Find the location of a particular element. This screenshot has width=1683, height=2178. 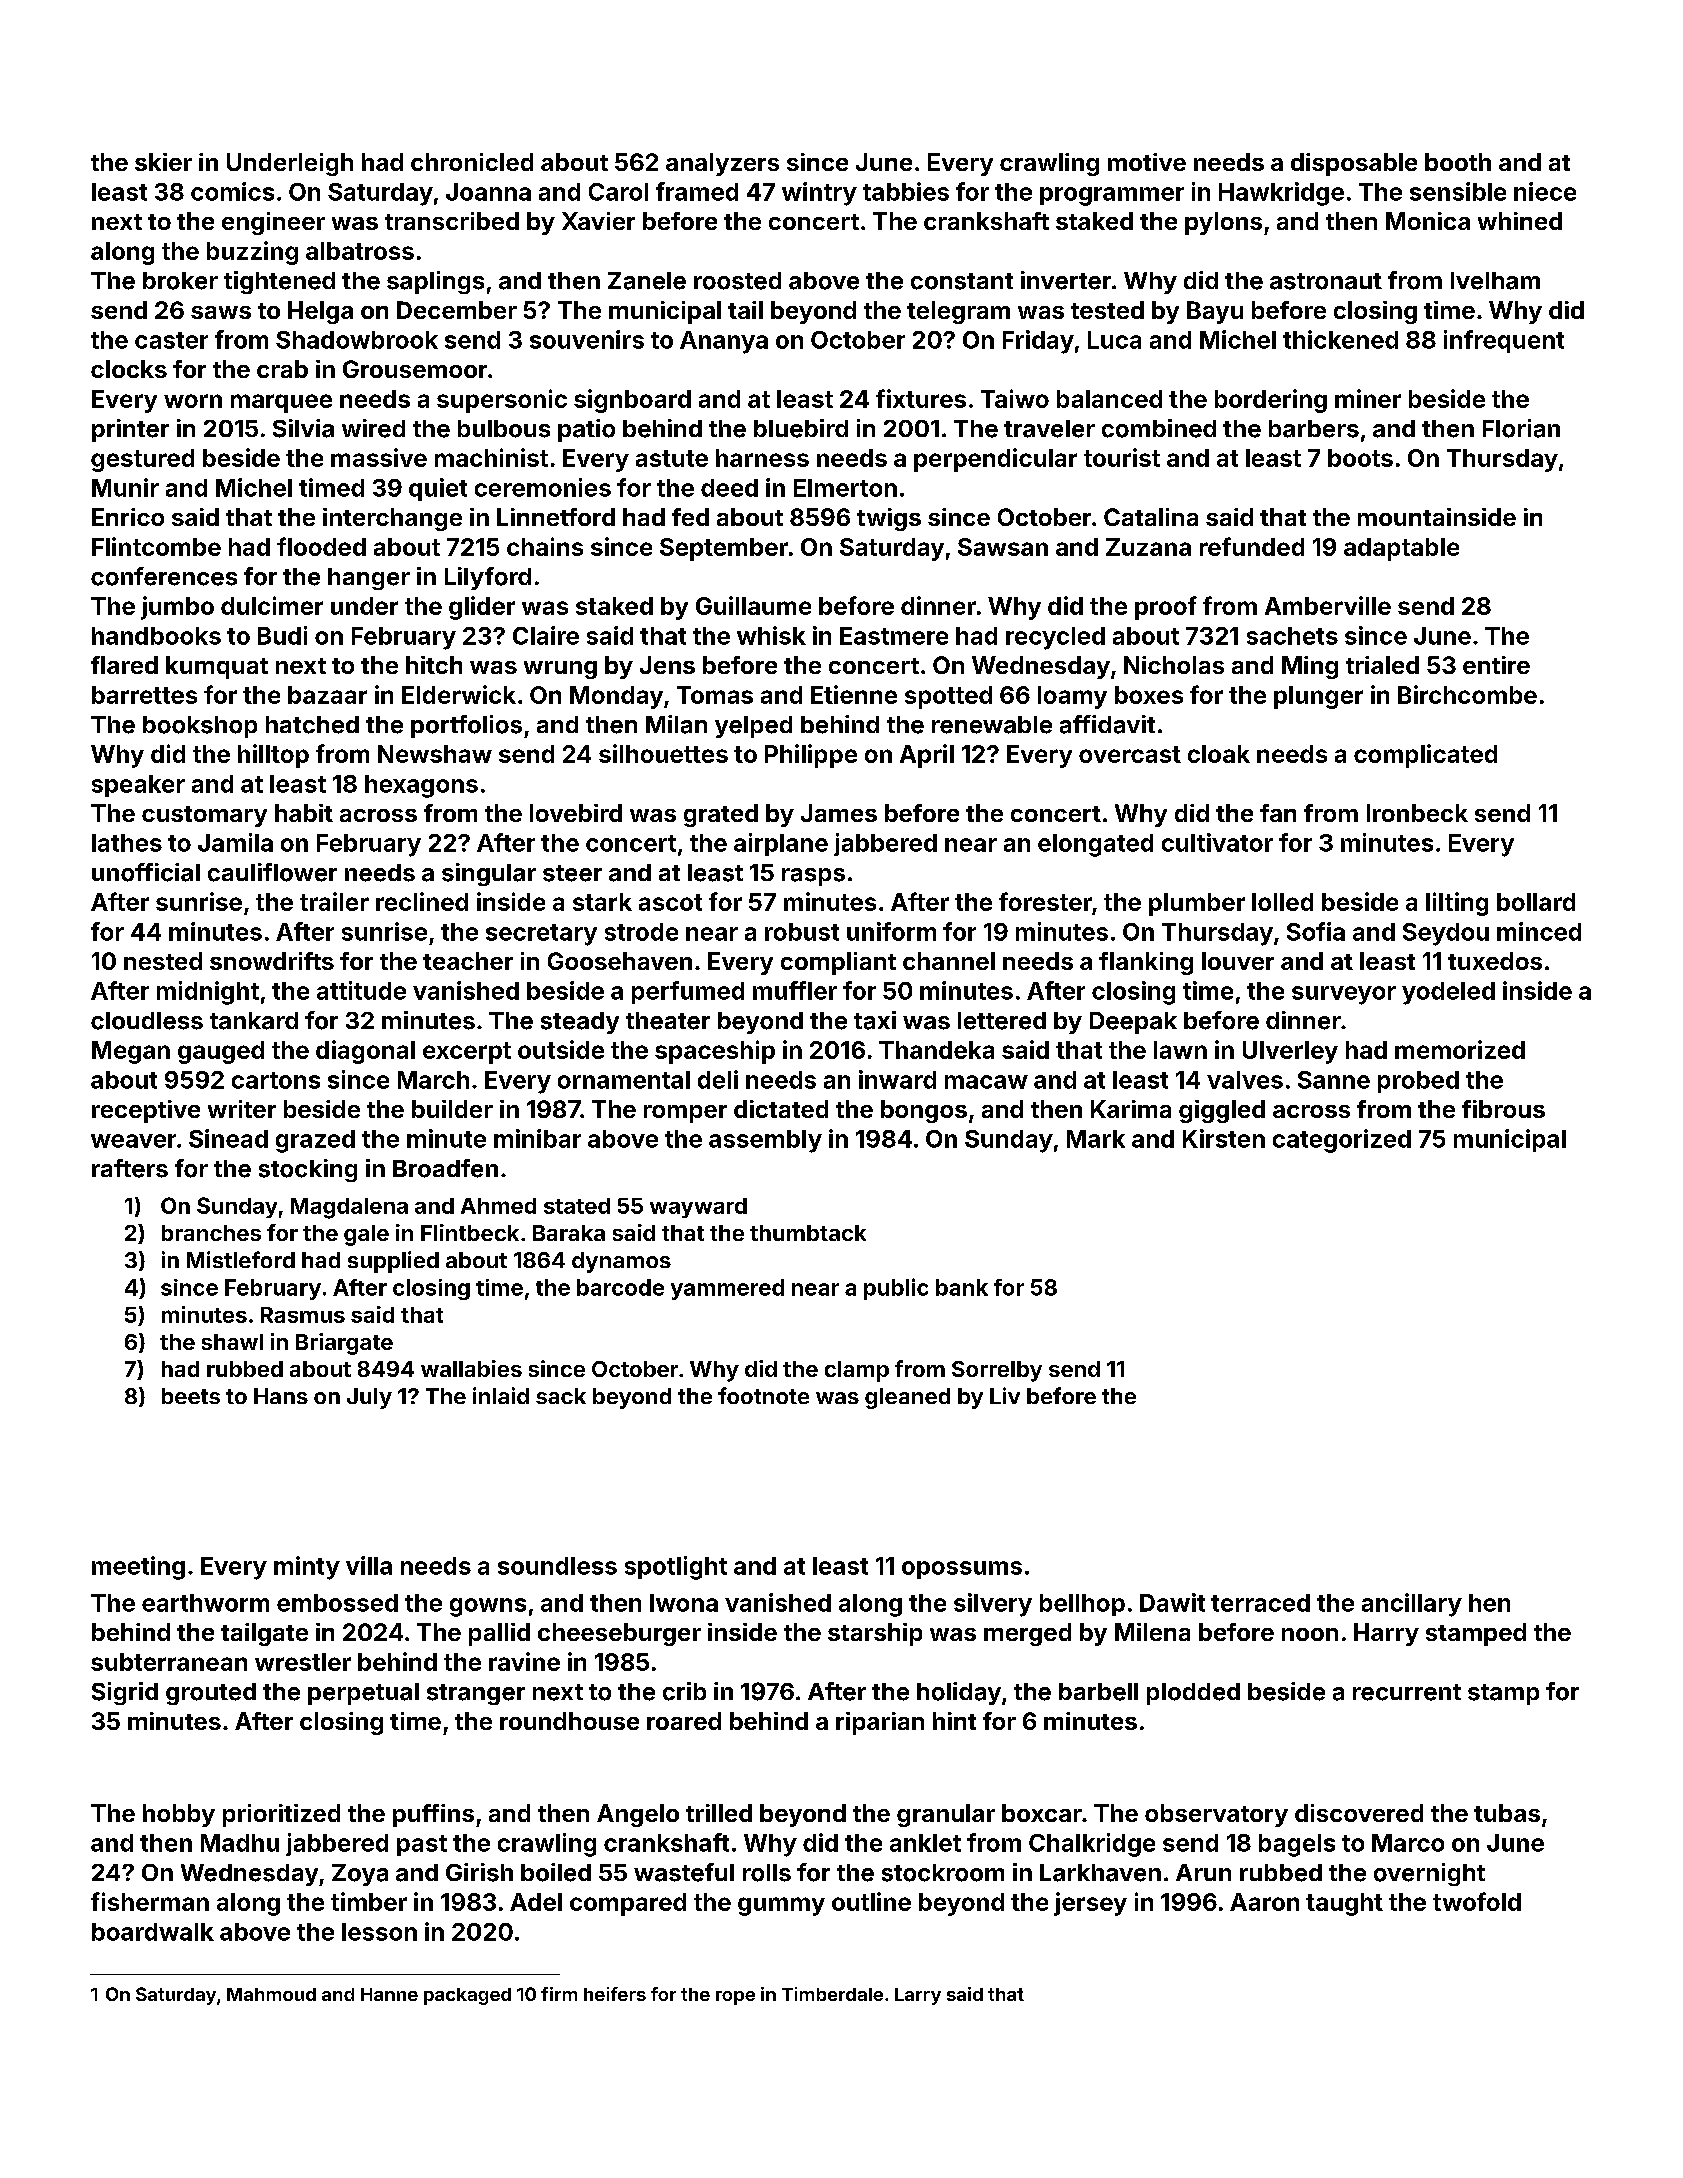

gestured is located at coordinates (142, 460).
